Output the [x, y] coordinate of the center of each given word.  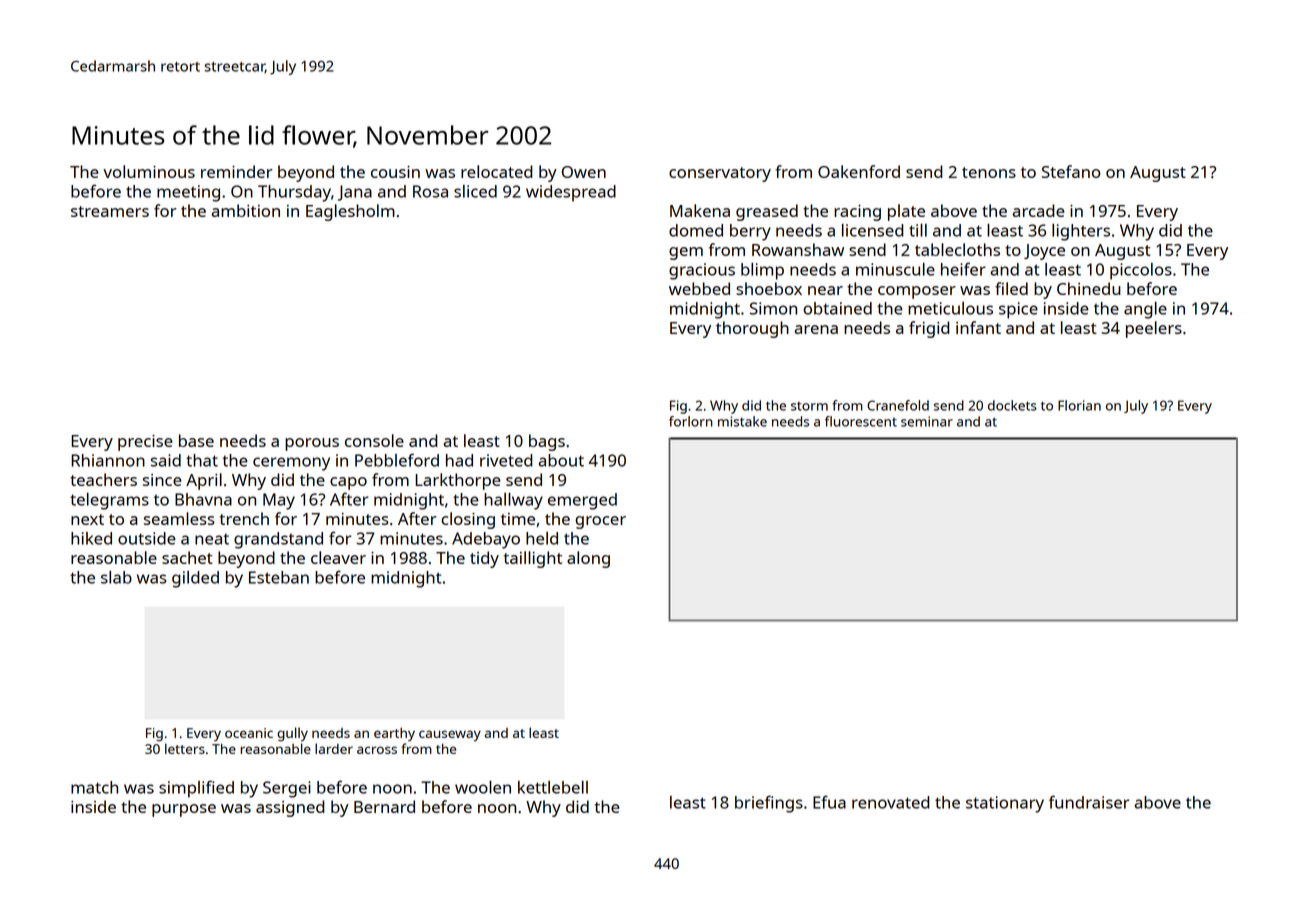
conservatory [720, 174]
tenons [989, 172]
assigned [290, 808]
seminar [927, 421]
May [279, 501]
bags [547, 442]
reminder [237, 171]
